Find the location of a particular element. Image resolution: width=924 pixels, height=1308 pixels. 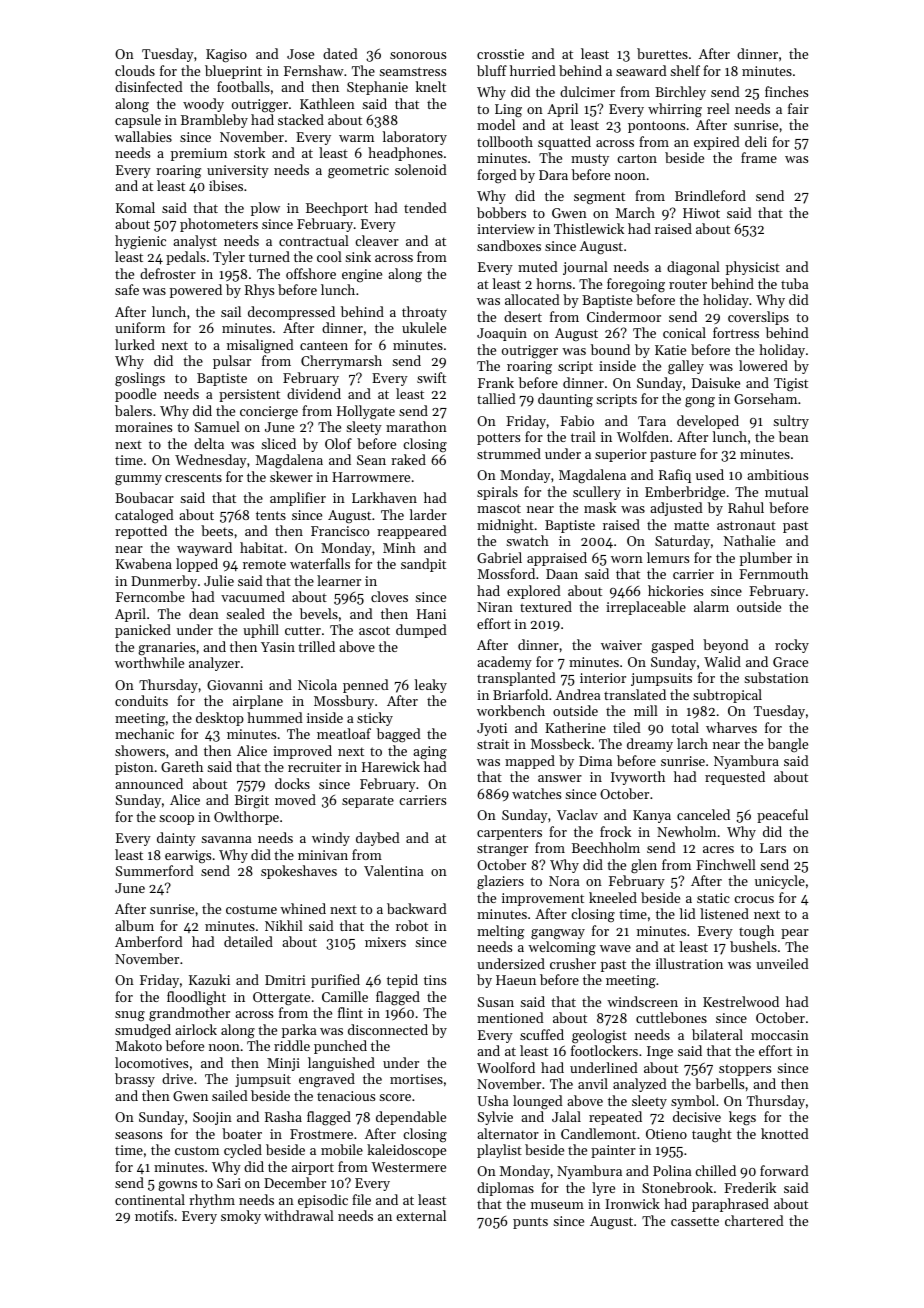

burettes is located at coordinates (662, 53).
